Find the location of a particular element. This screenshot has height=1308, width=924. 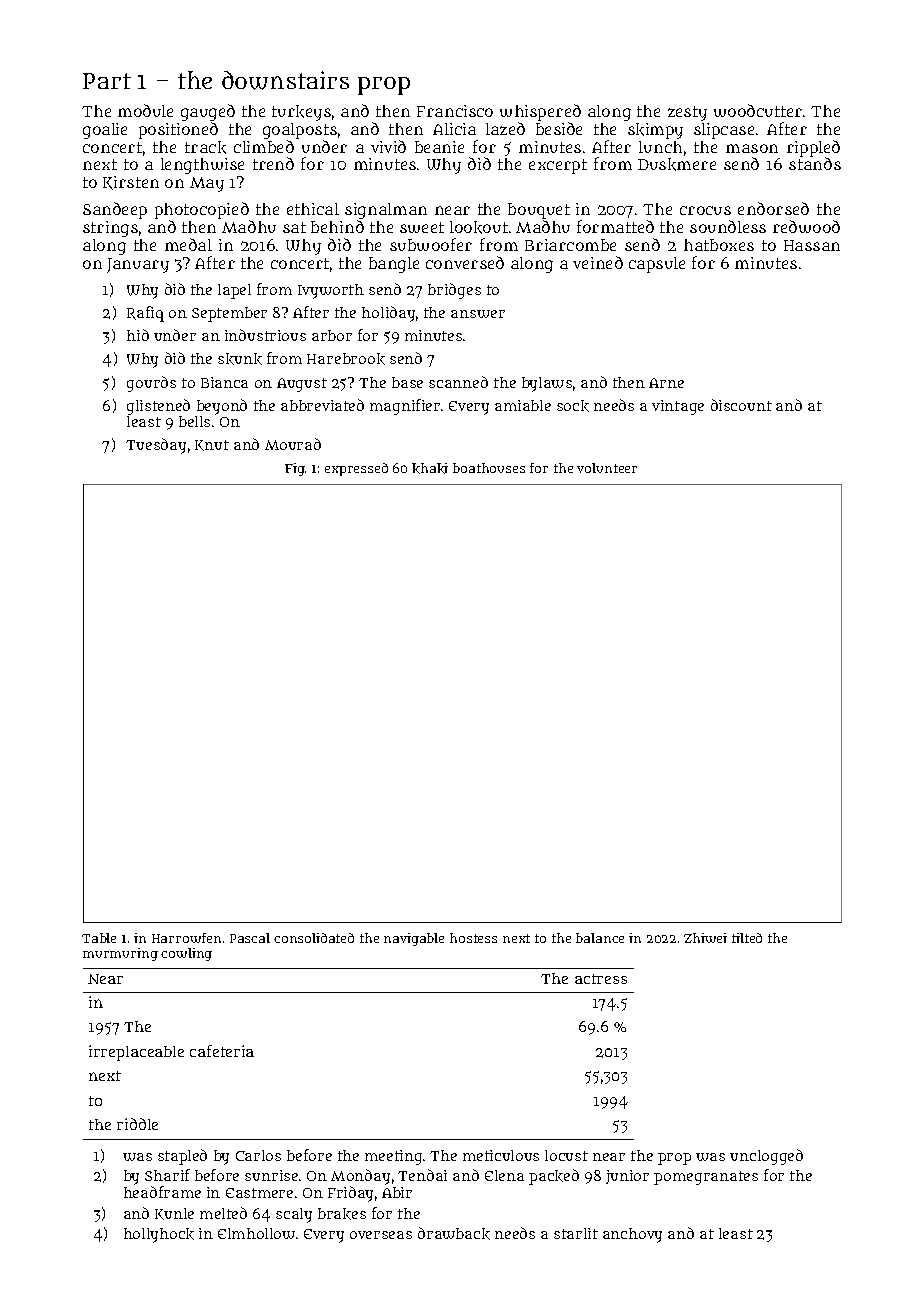

starlit is located at coordinates (576, 1233).
